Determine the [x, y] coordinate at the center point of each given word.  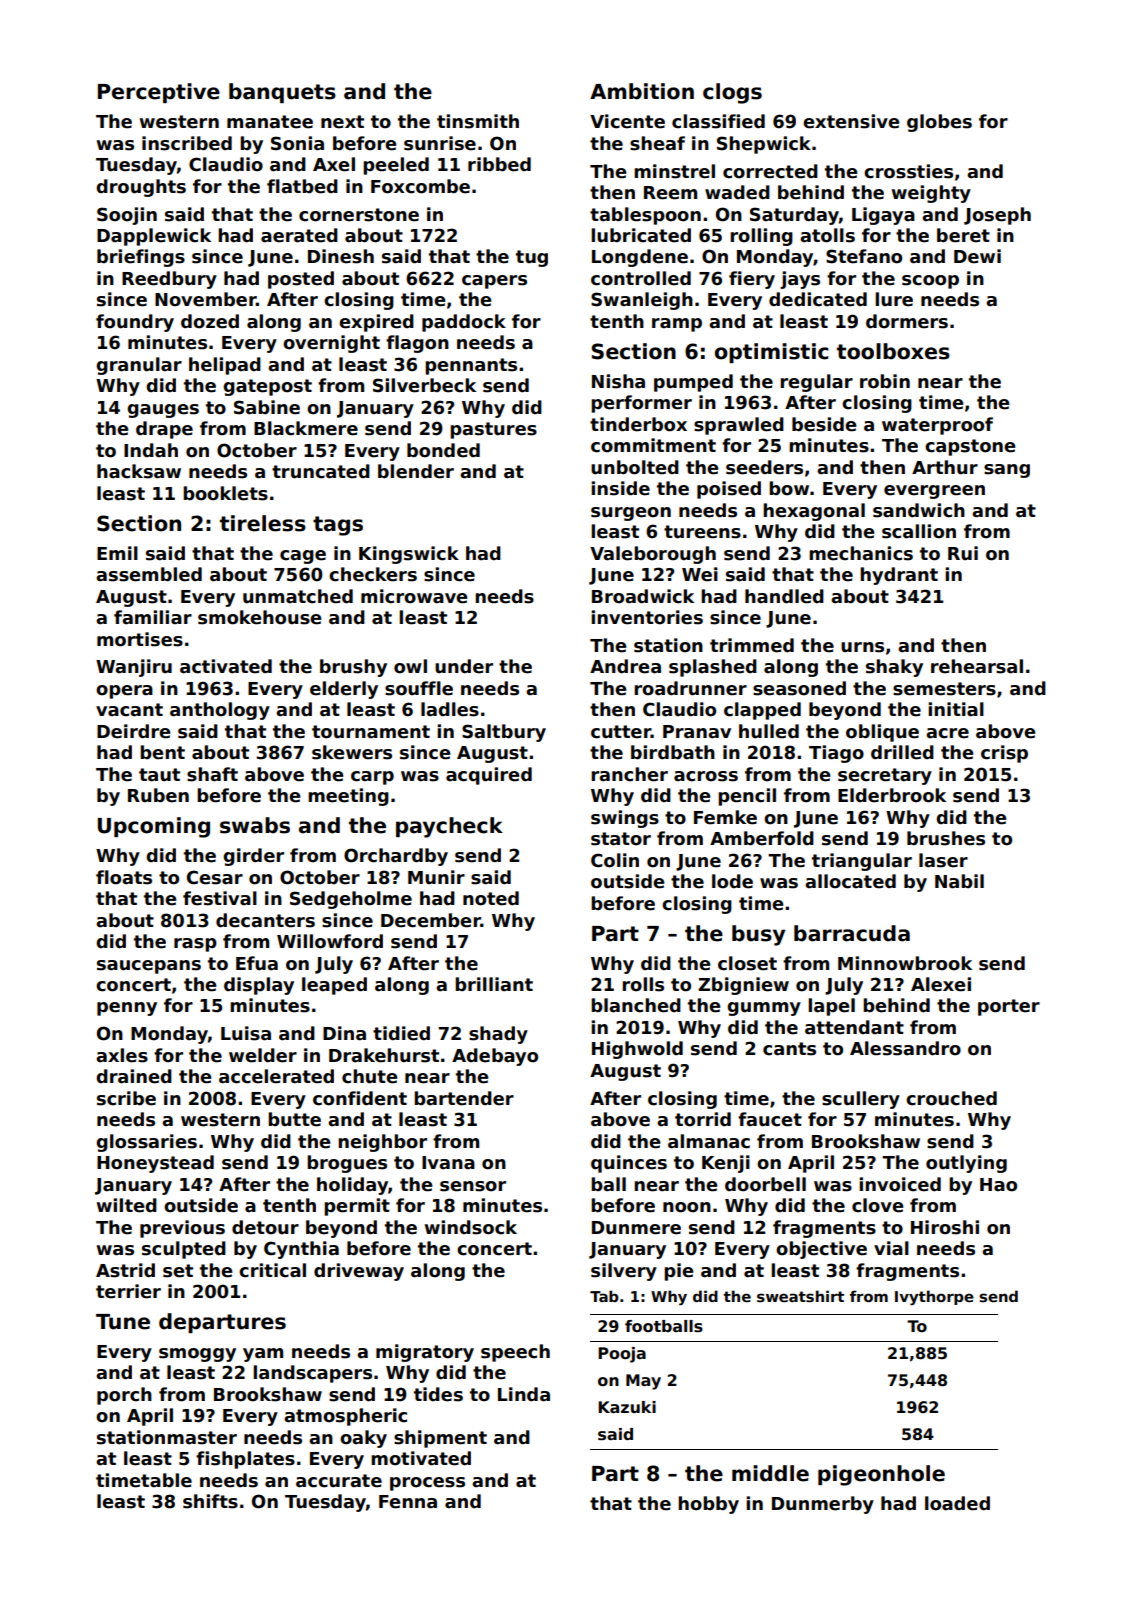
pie [679, 1272]
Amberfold [762, 838]
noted [491, 898]
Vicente [627, 121]
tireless [263, 523]
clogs [732, 93]
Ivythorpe [934, 1297]
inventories [647, 617]
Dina [344, 1033]
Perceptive [159, 93]
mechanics [861, 553]
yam [263, 1355]
